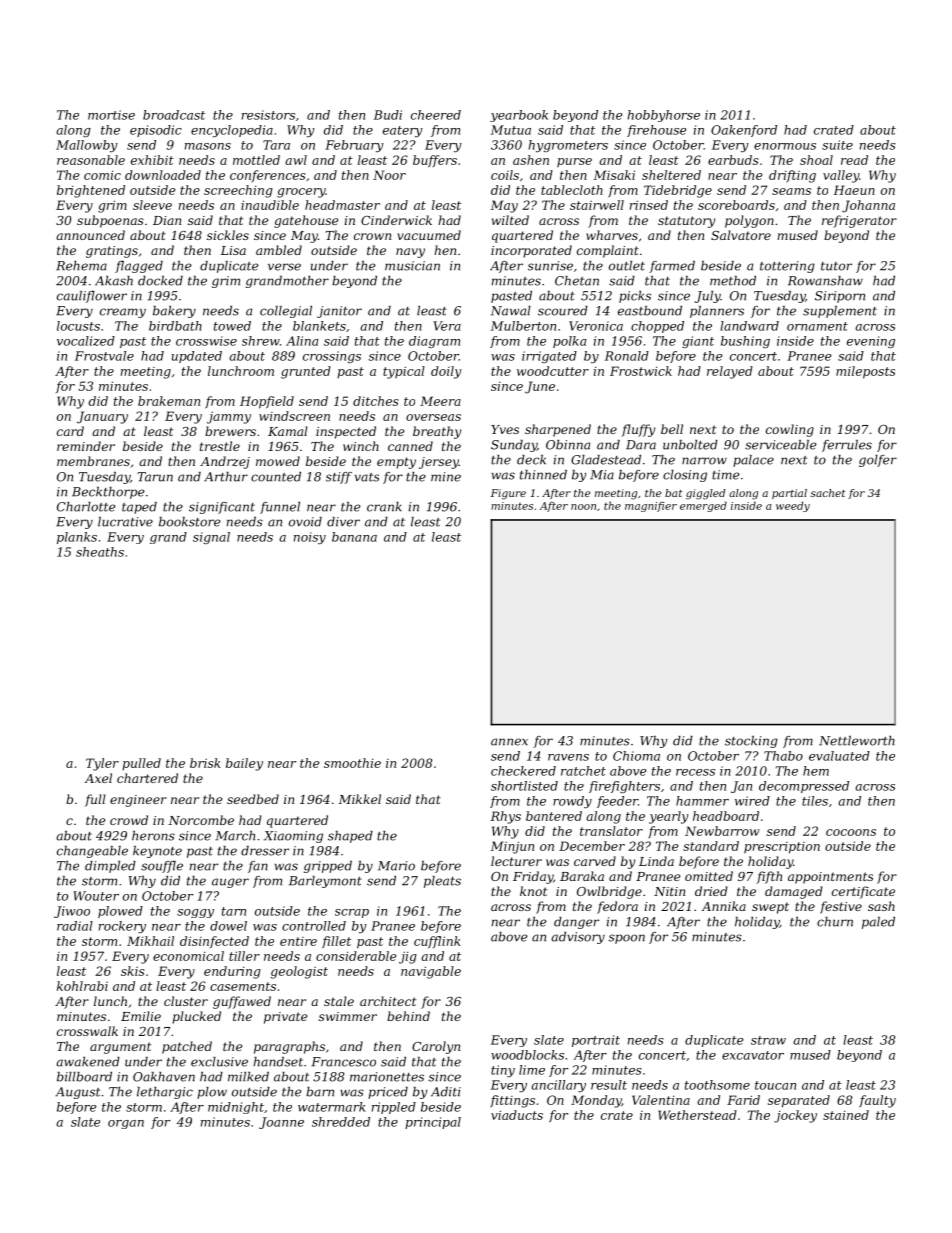 The height and width of the image is (1233, 952). I want to click on bell, so click(672, 429).
